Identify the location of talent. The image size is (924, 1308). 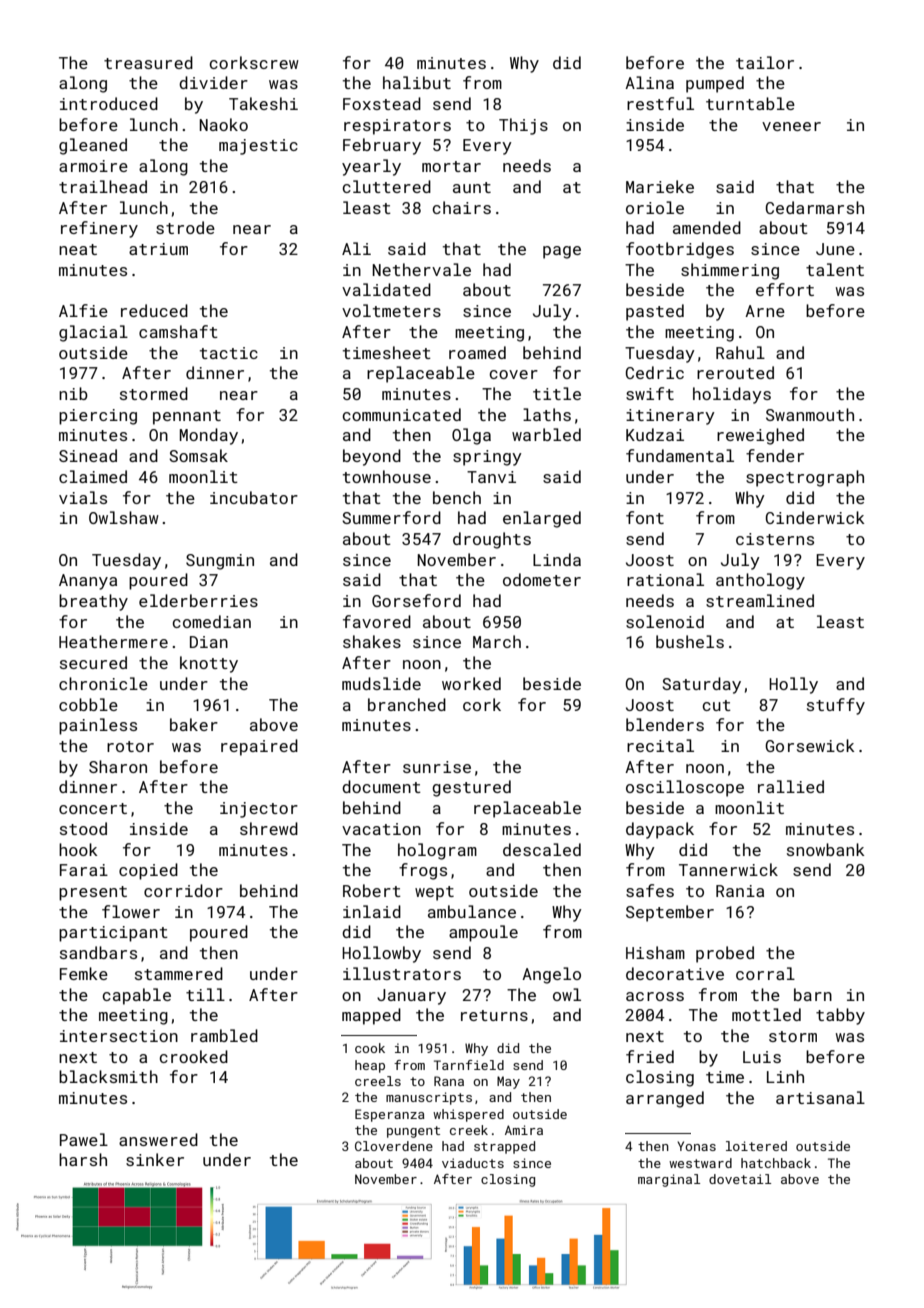
(835, 269).
